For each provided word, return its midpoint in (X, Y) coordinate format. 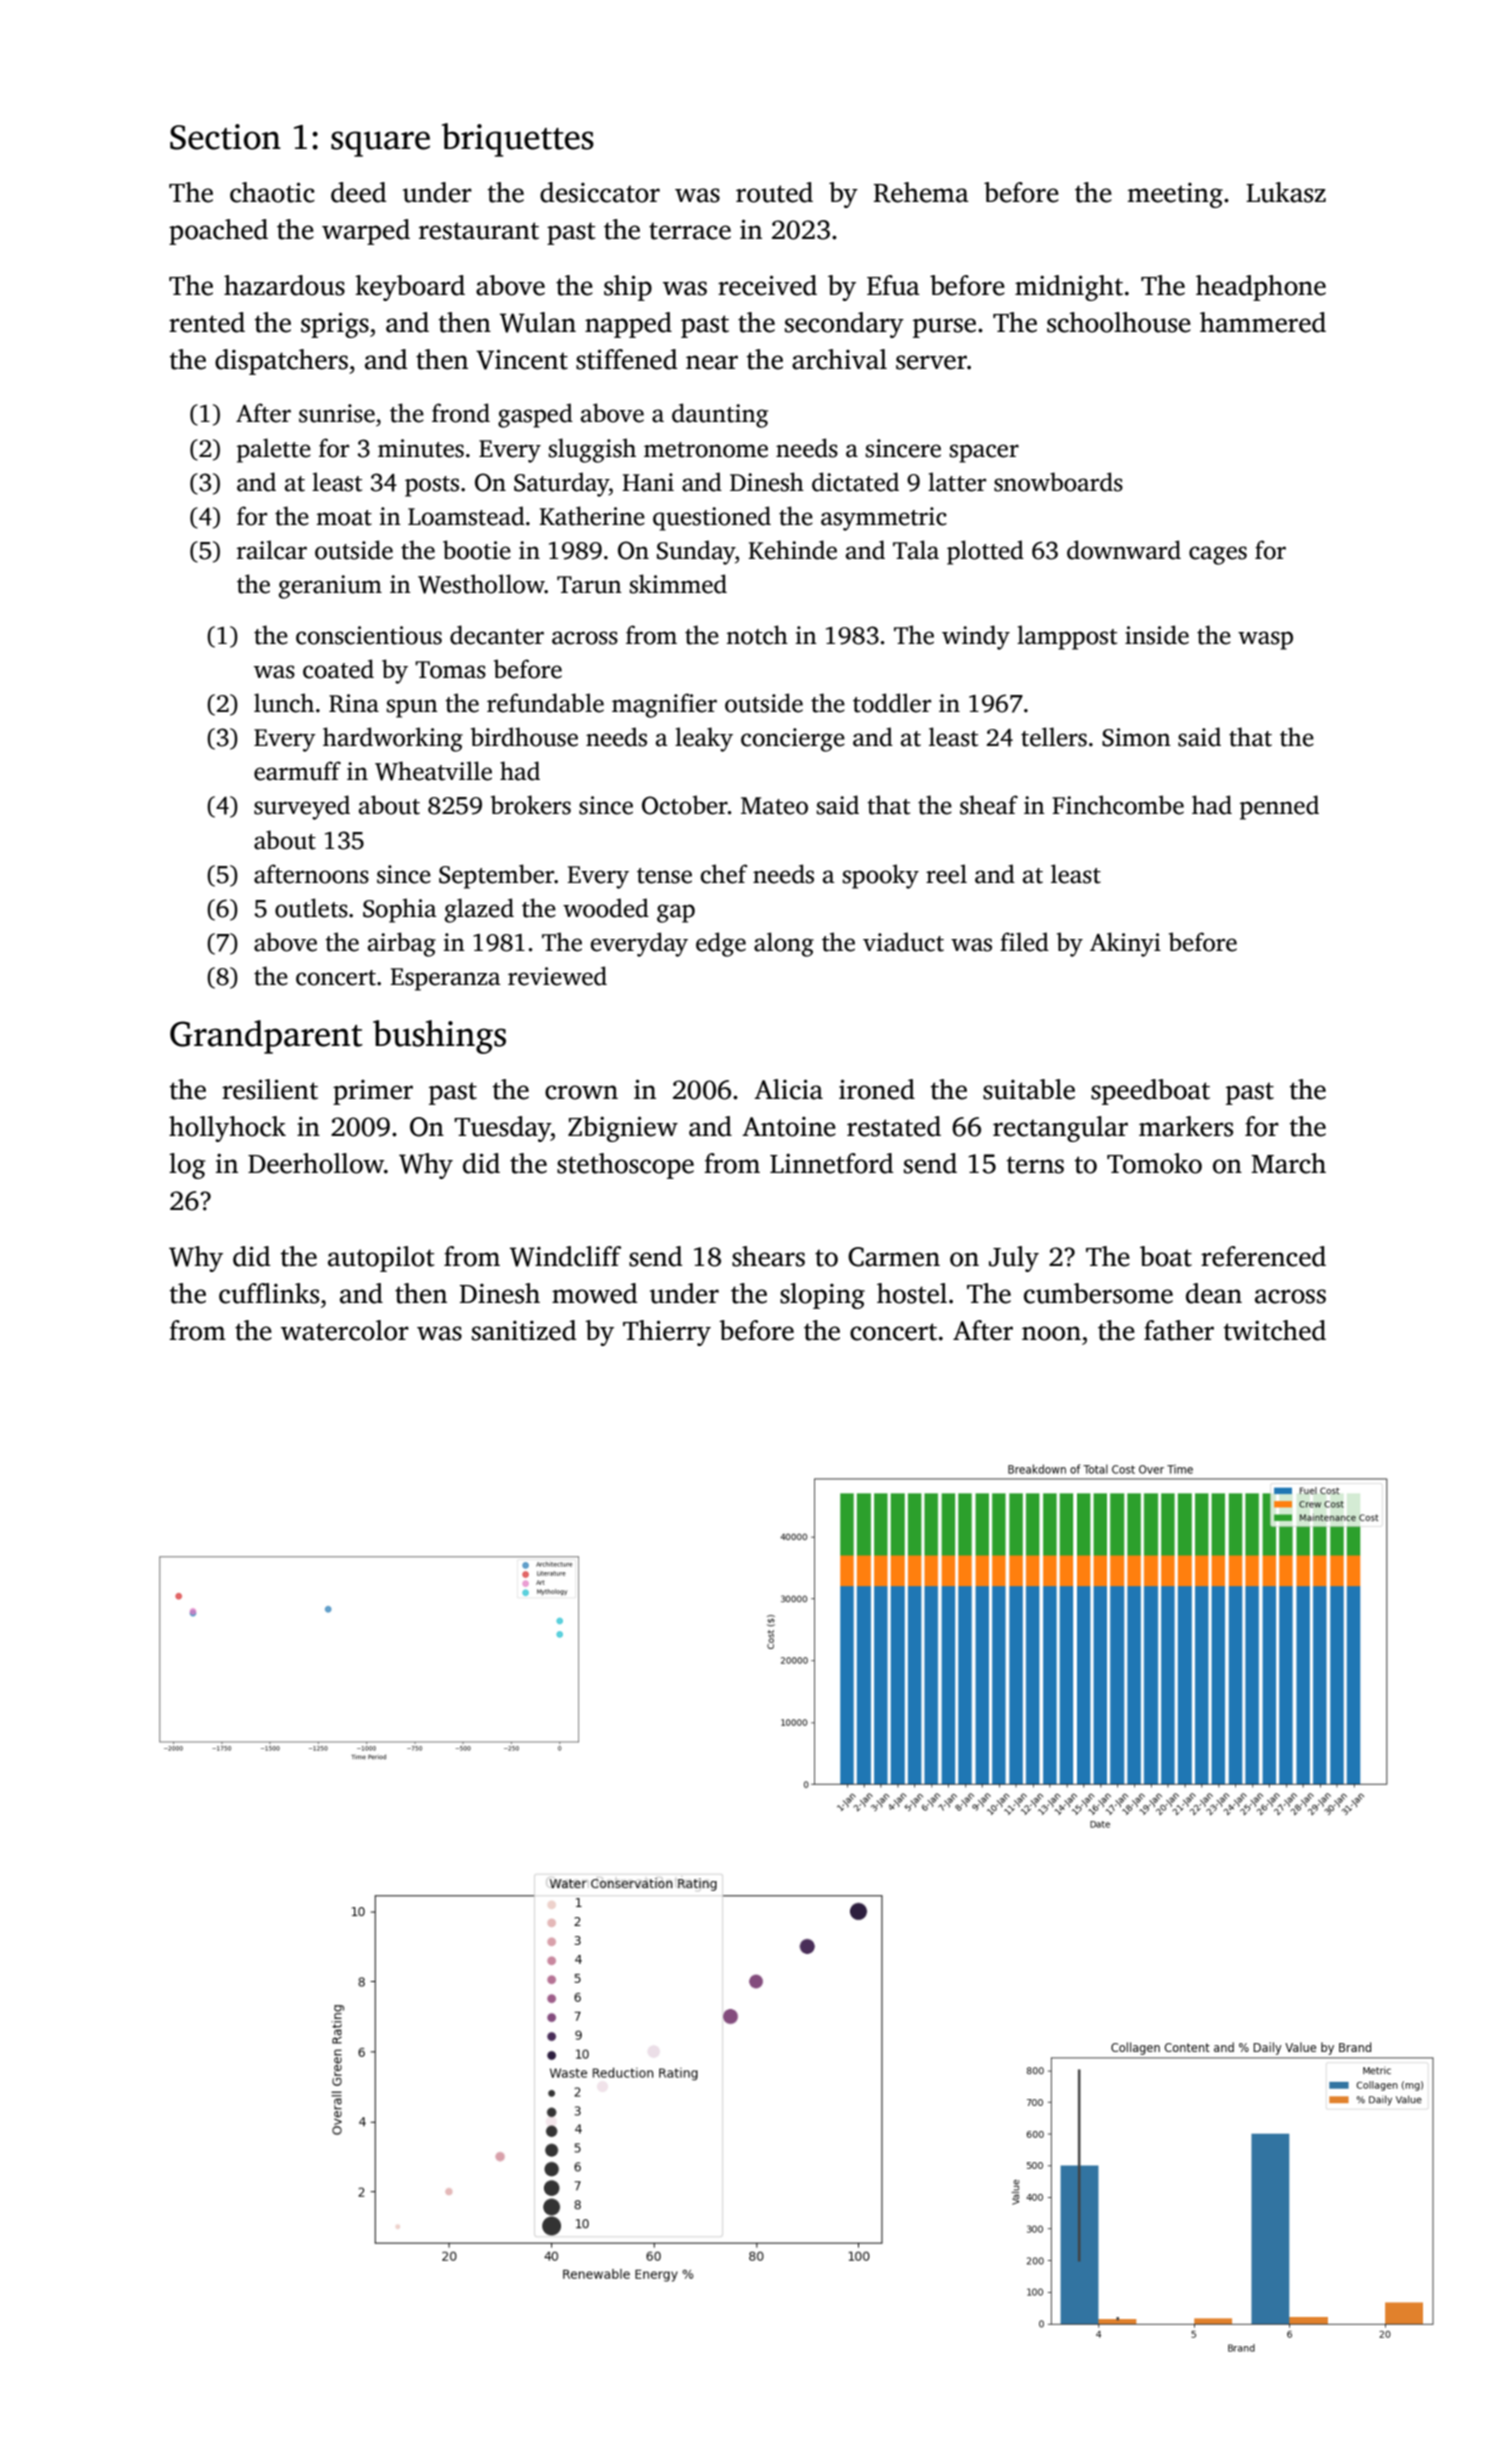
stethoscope (625, 1166)
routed (774, 192)
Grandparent (266, 1037)
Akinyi (1125, 944)
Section (225, 137)
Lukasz (1286, 192)
